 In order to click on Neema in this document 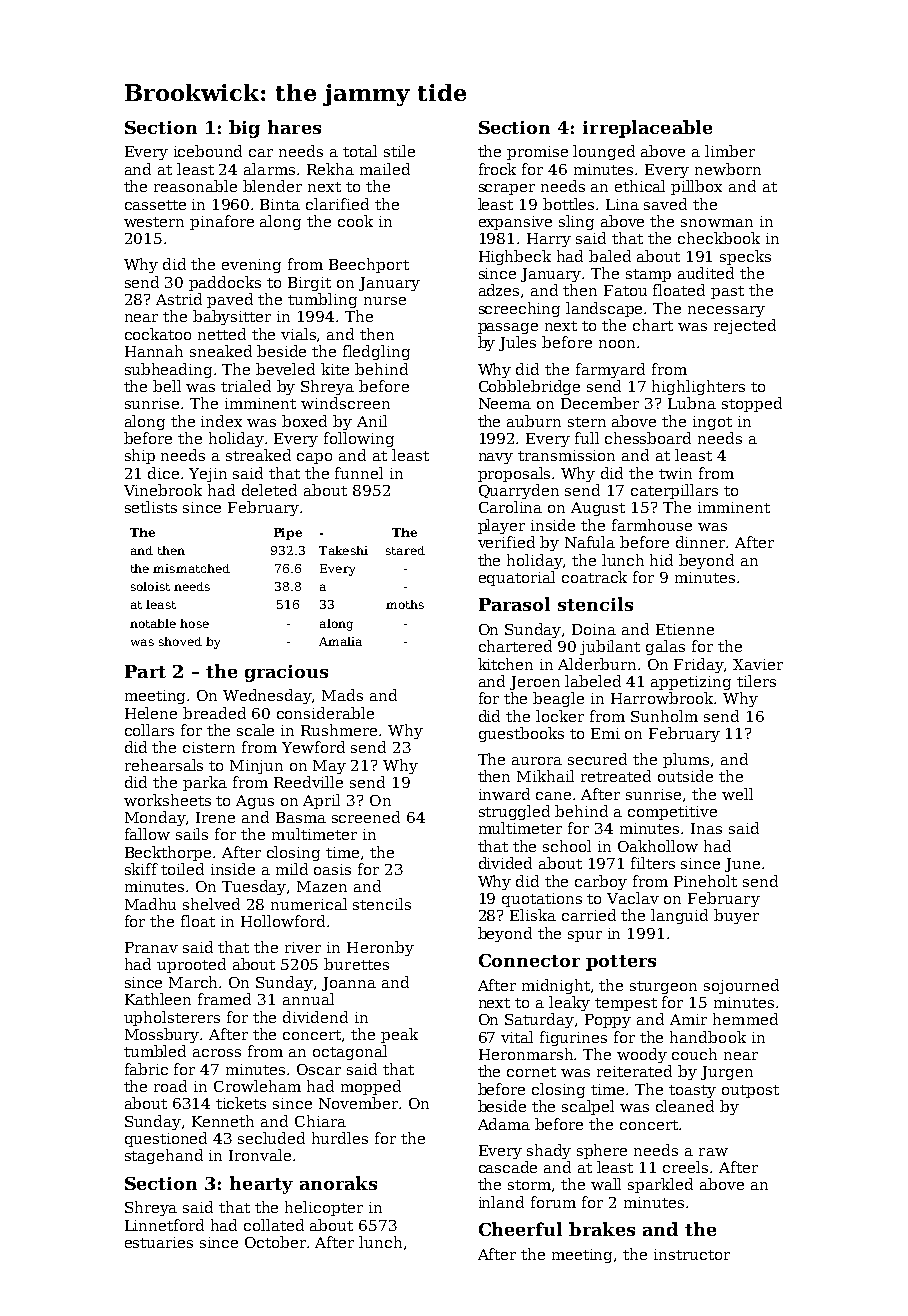, I will do `click(505, 403)`.
